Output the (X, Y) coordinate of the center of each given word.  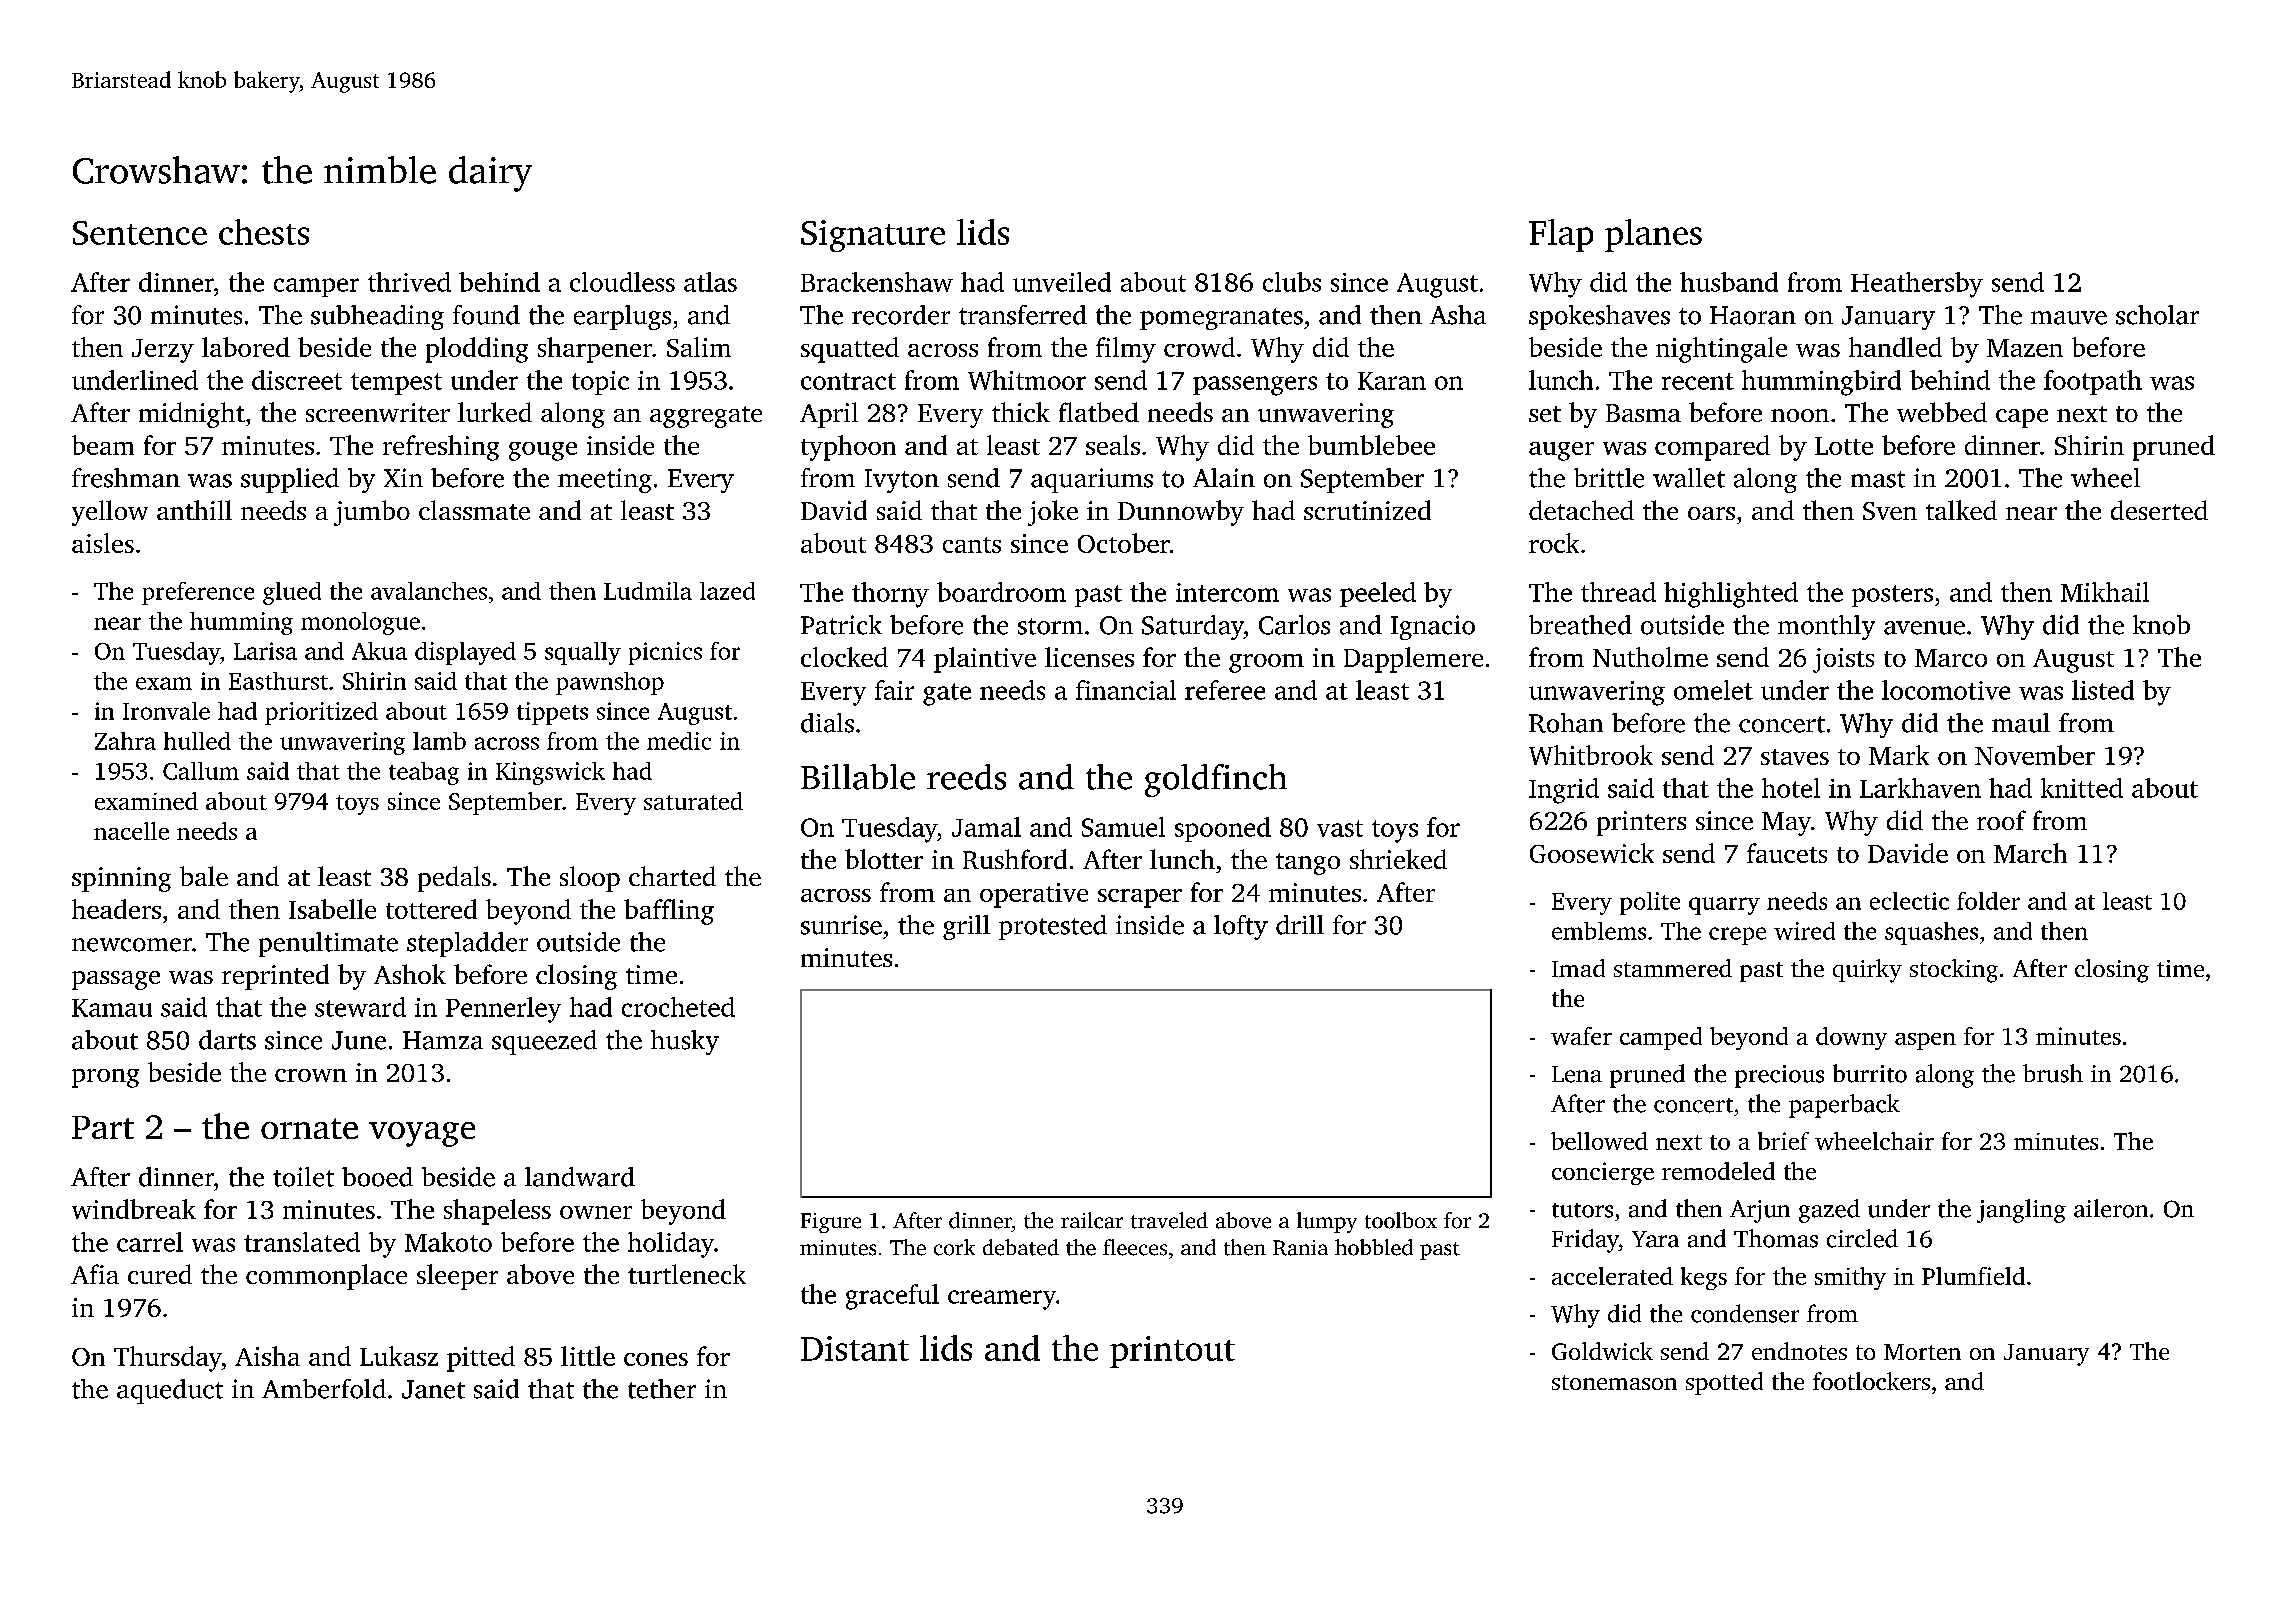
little (588, 1356)
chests (264, 232)
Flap (1561, 235)
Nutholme (1650, 657)
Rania (1300, 1248)
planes (1653, 235)
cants (972, 545)
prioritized (321, 713)
